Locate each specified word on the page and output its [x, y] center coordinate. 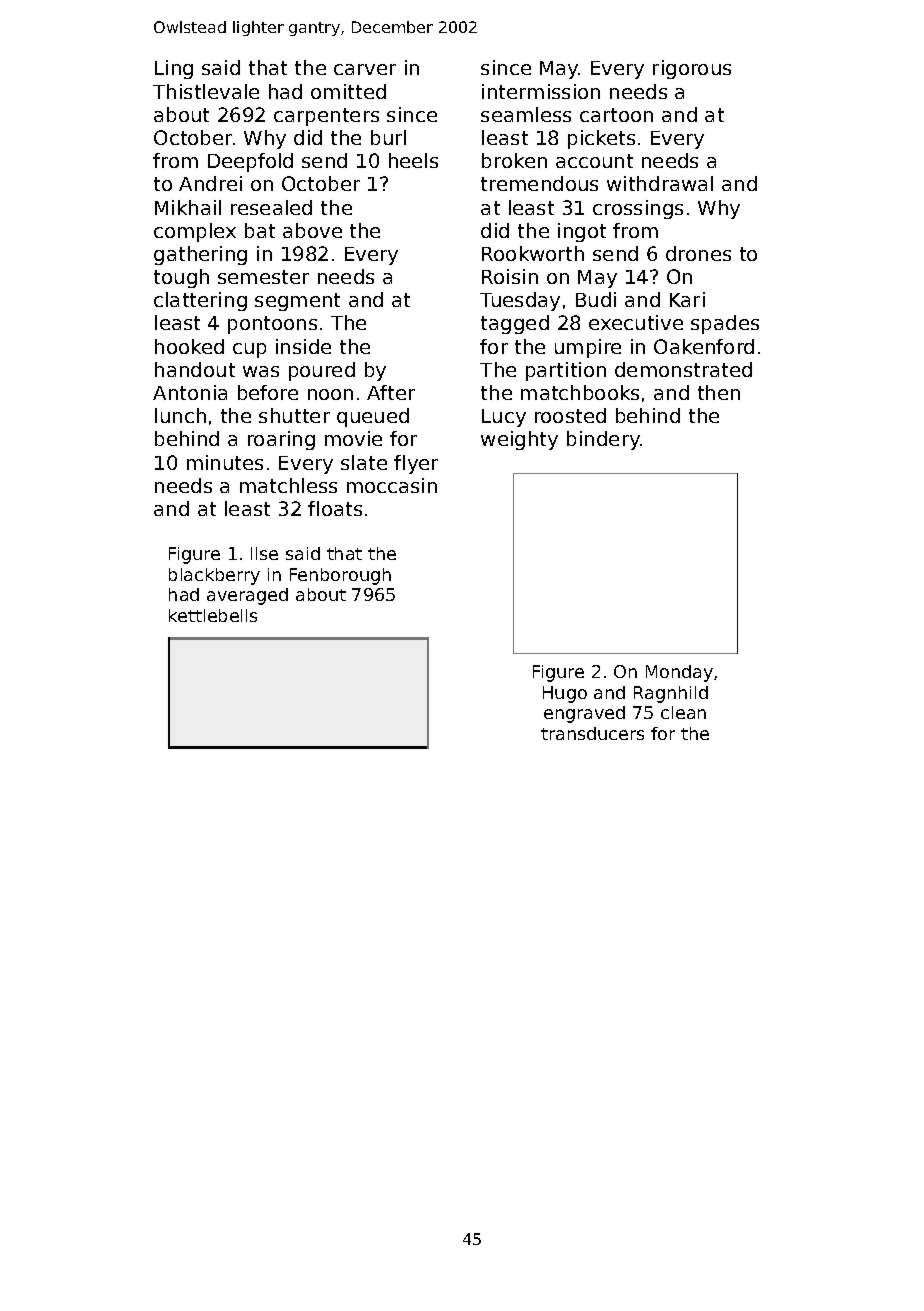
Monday [679, 673]
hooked [189, 346]
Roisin [510, 276]
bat [260, 230]
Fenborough [340, 576]
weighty [519, 440]
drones [698, 253]
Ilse [264, 553]
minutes [225, 462]
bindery [603, 440]
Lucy [504, 418]
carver [365, 69]
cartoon [616, 115]
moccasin [392, 485]
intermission [541, 91]
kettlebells [213, 615]
